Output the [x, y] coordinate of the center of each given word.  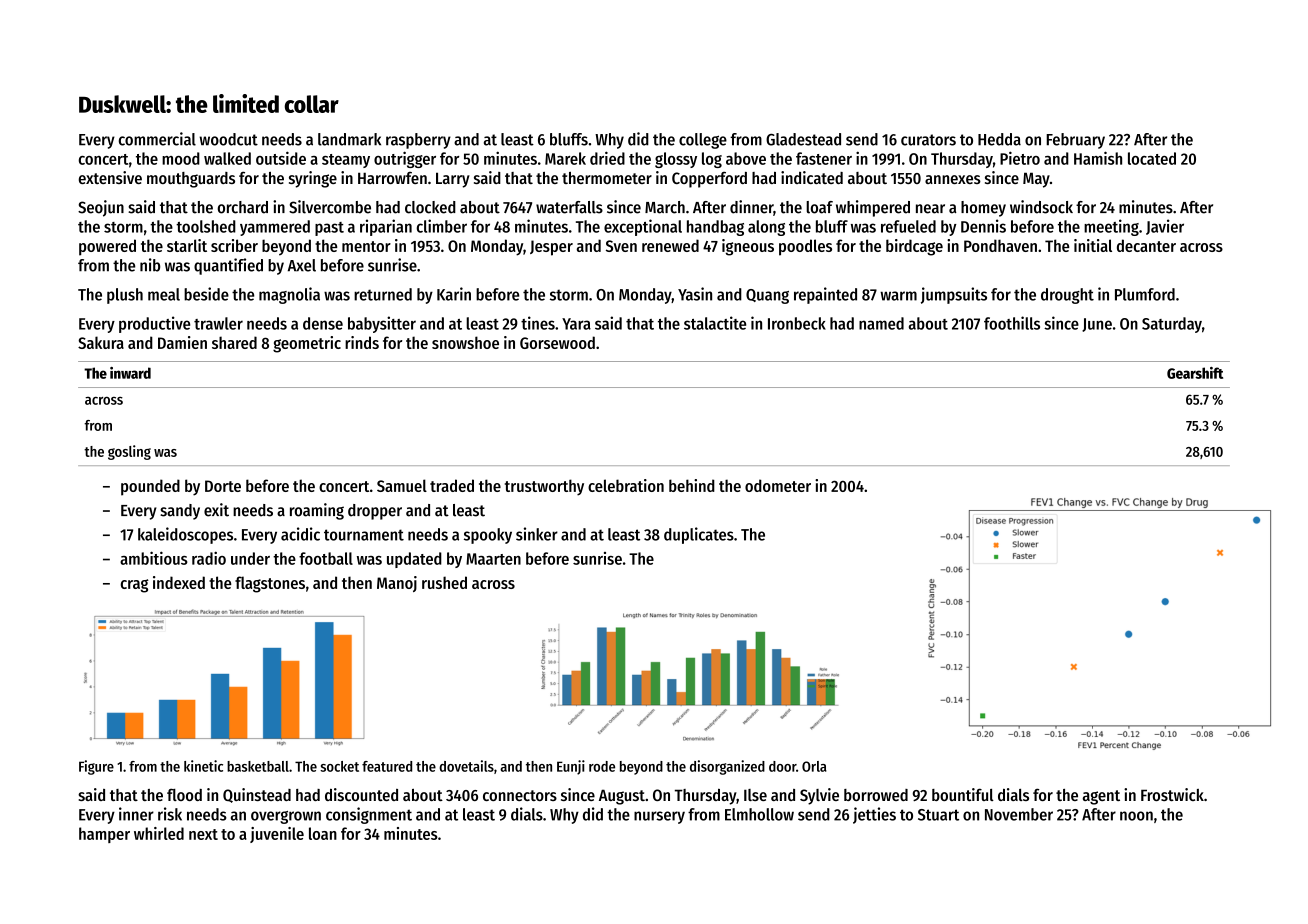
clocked [430, 207]
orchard [243, 207]
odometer [778, 485]
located [1152, 158]
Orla [814, 766]
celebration [626, 485]
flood [184, 794]
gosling [129, 452]
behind [692, 485]
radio [209, 558]
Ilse [755, 795]
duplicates [699, 535]
